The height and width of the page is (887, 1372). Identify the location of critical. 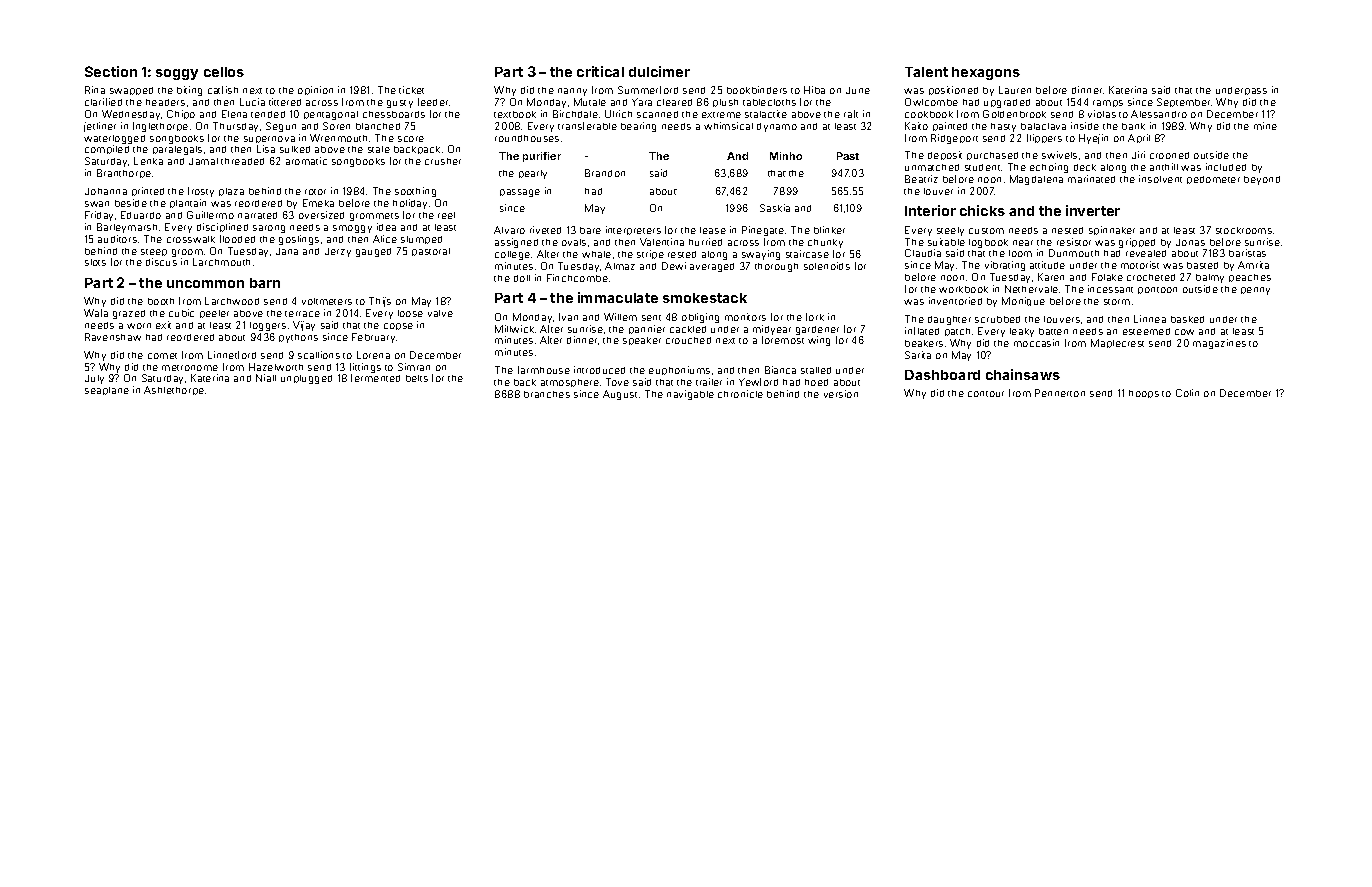
(600, 71).
